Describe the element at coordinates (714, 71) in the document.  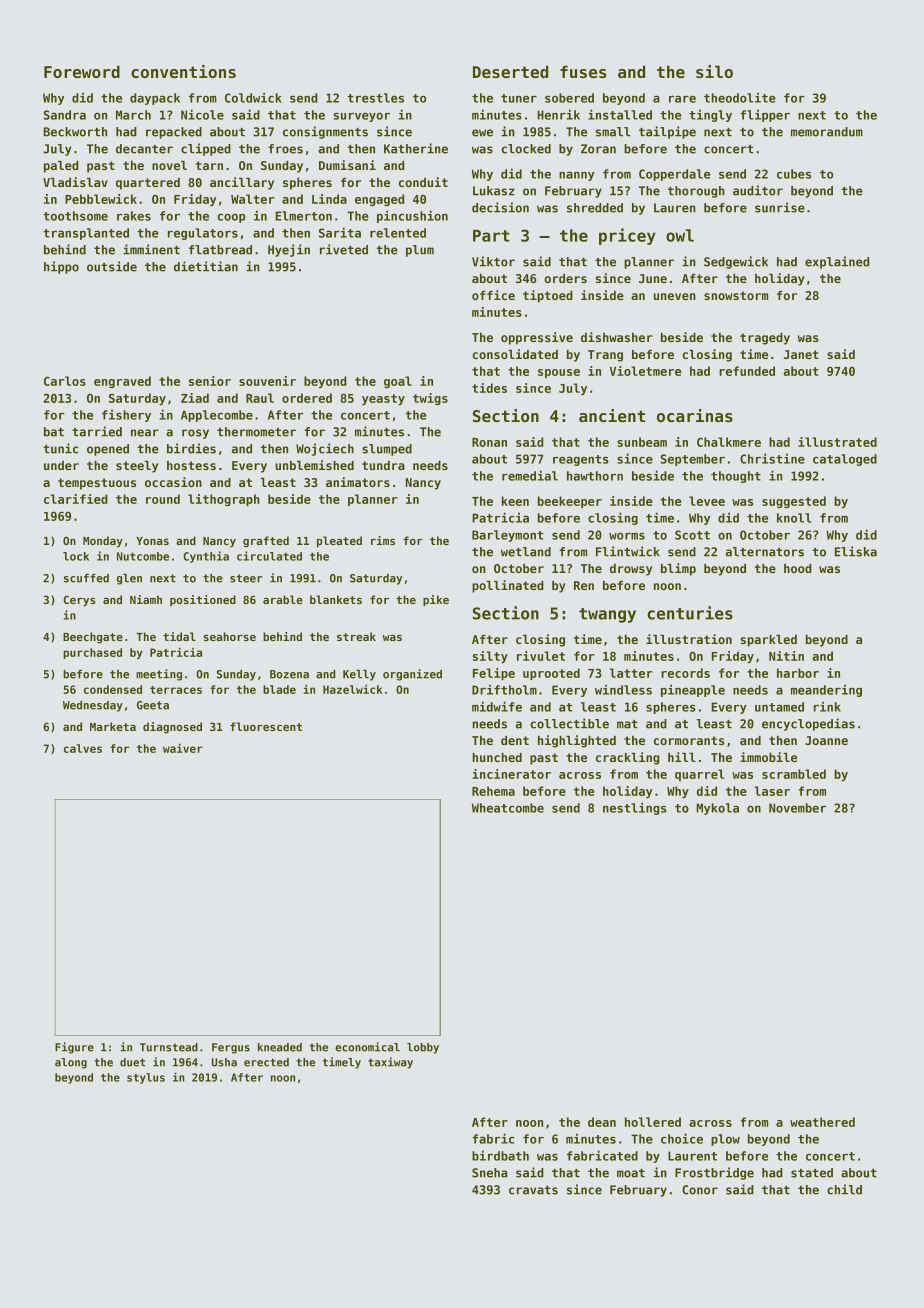
I see `silo` at that location.
